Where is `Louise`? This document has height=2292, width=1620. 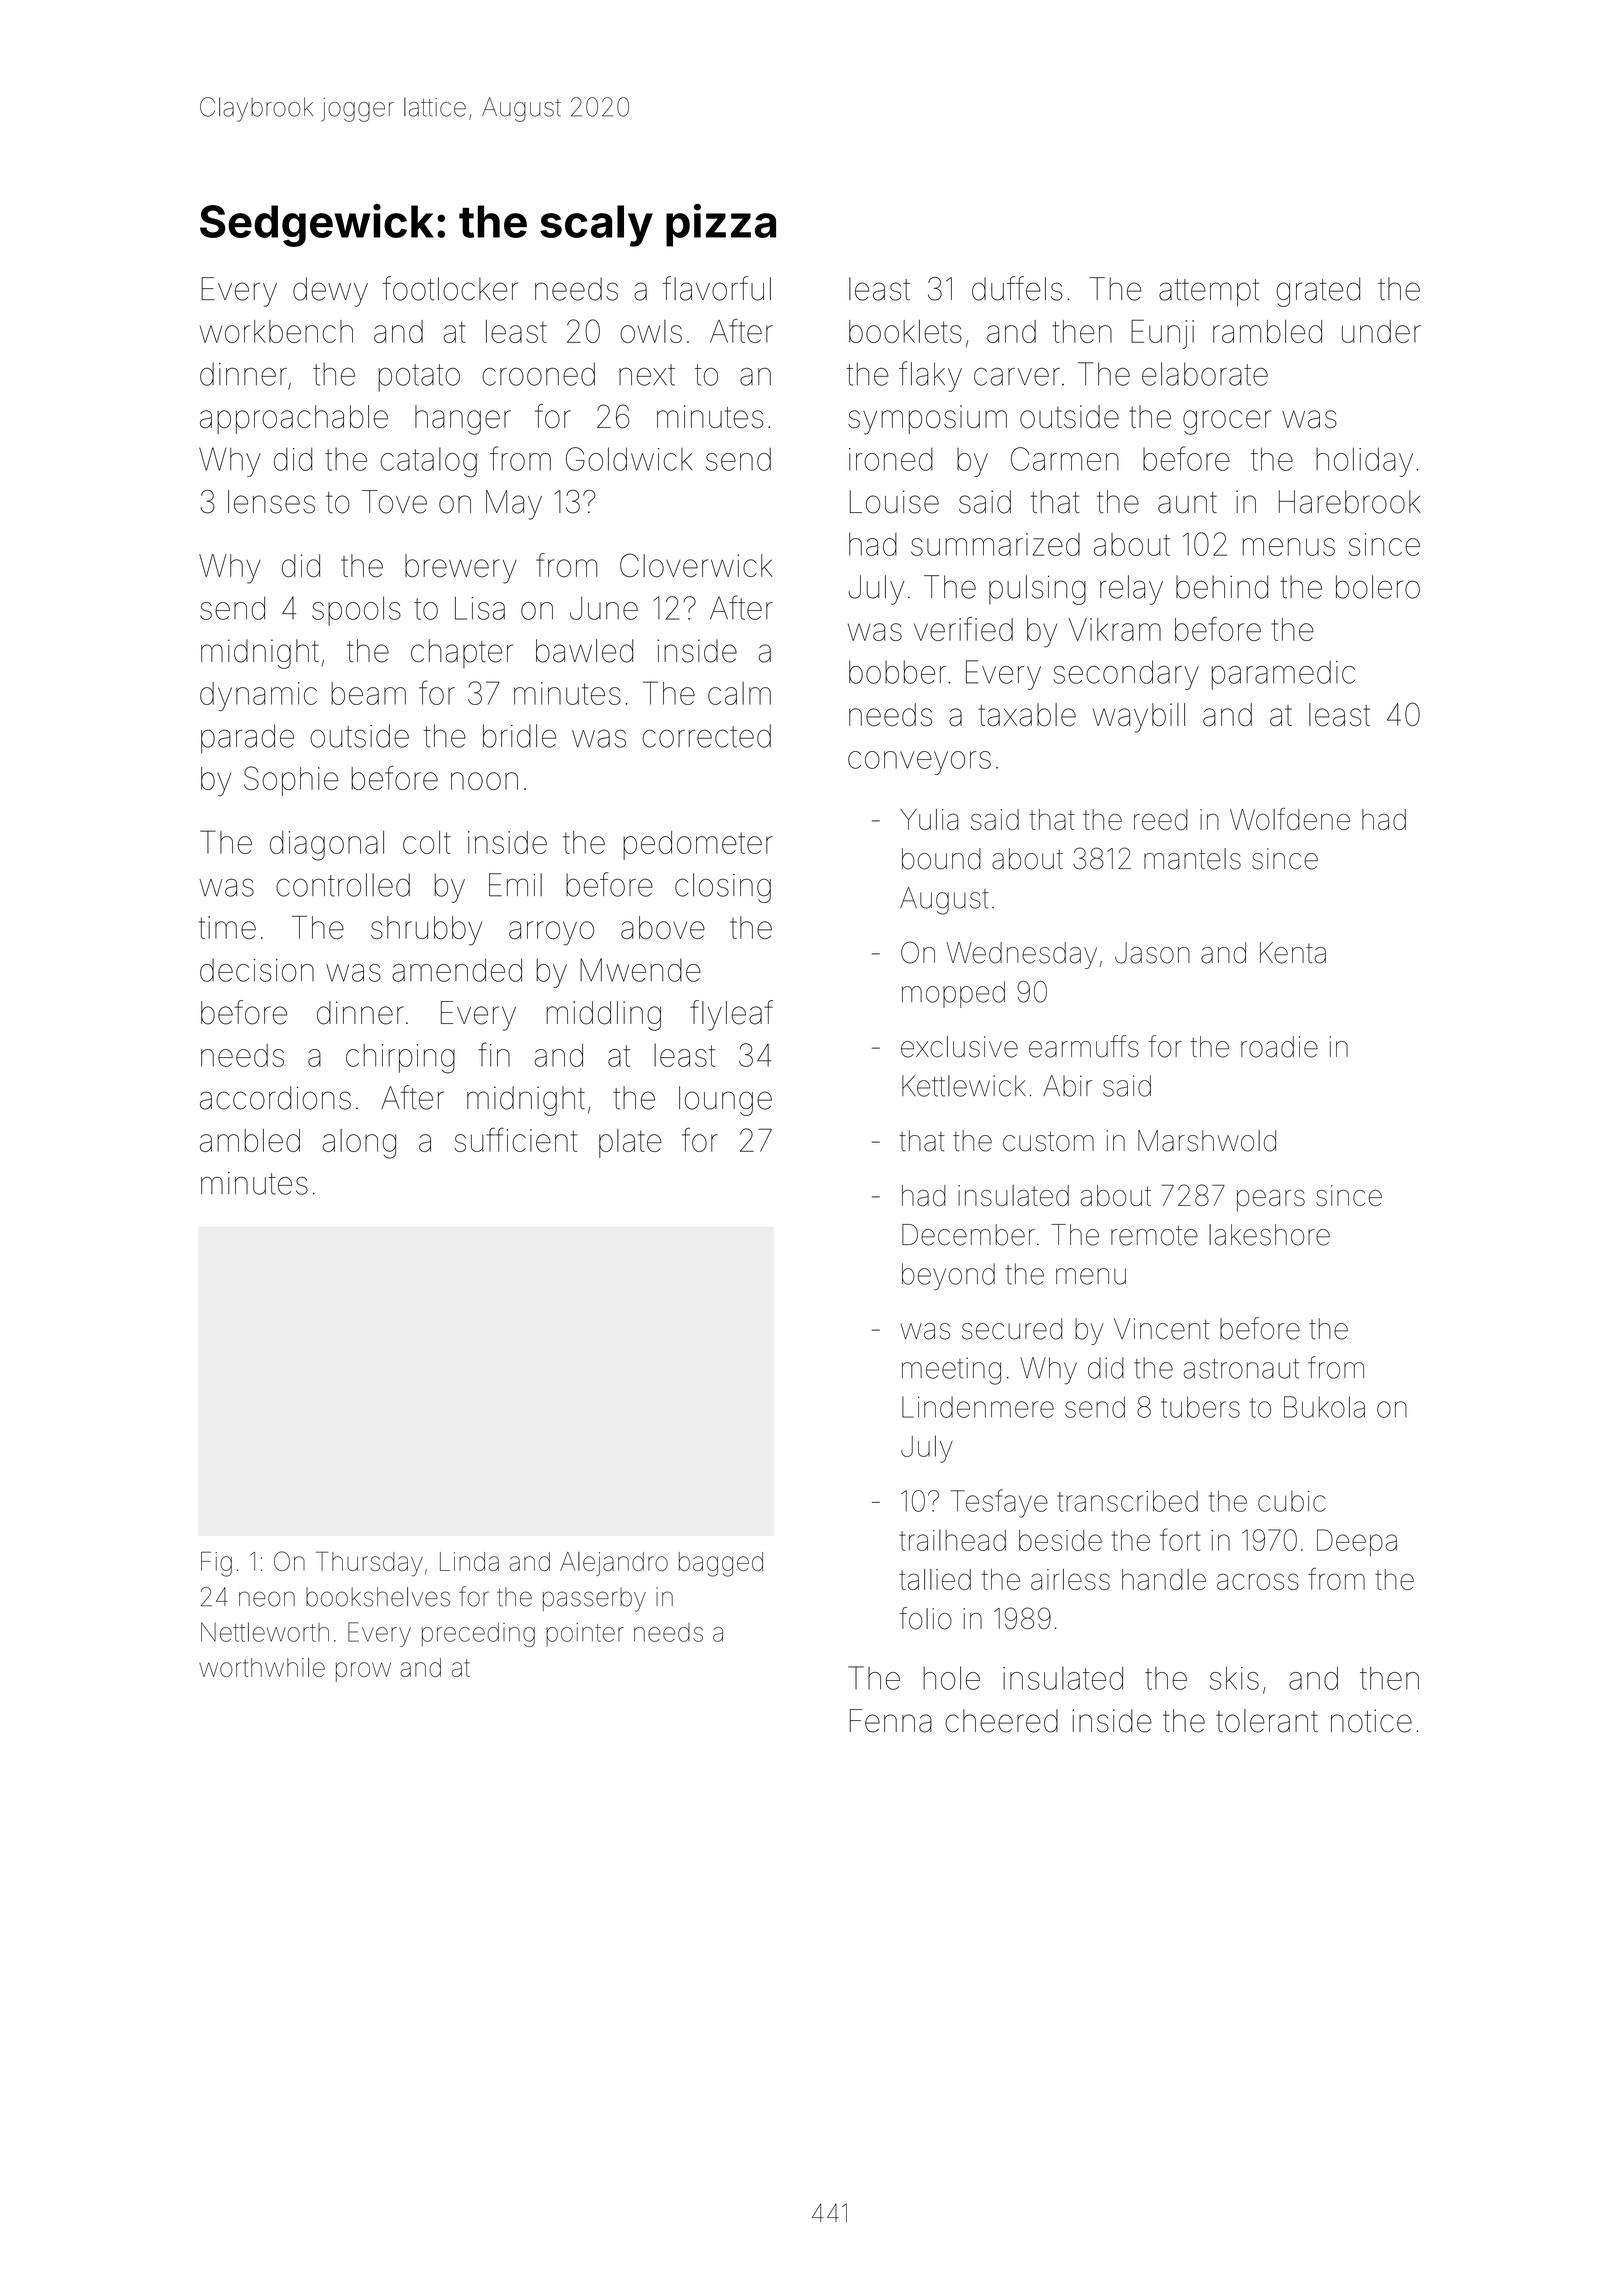 Louise is located at coordinates (894, 502).
